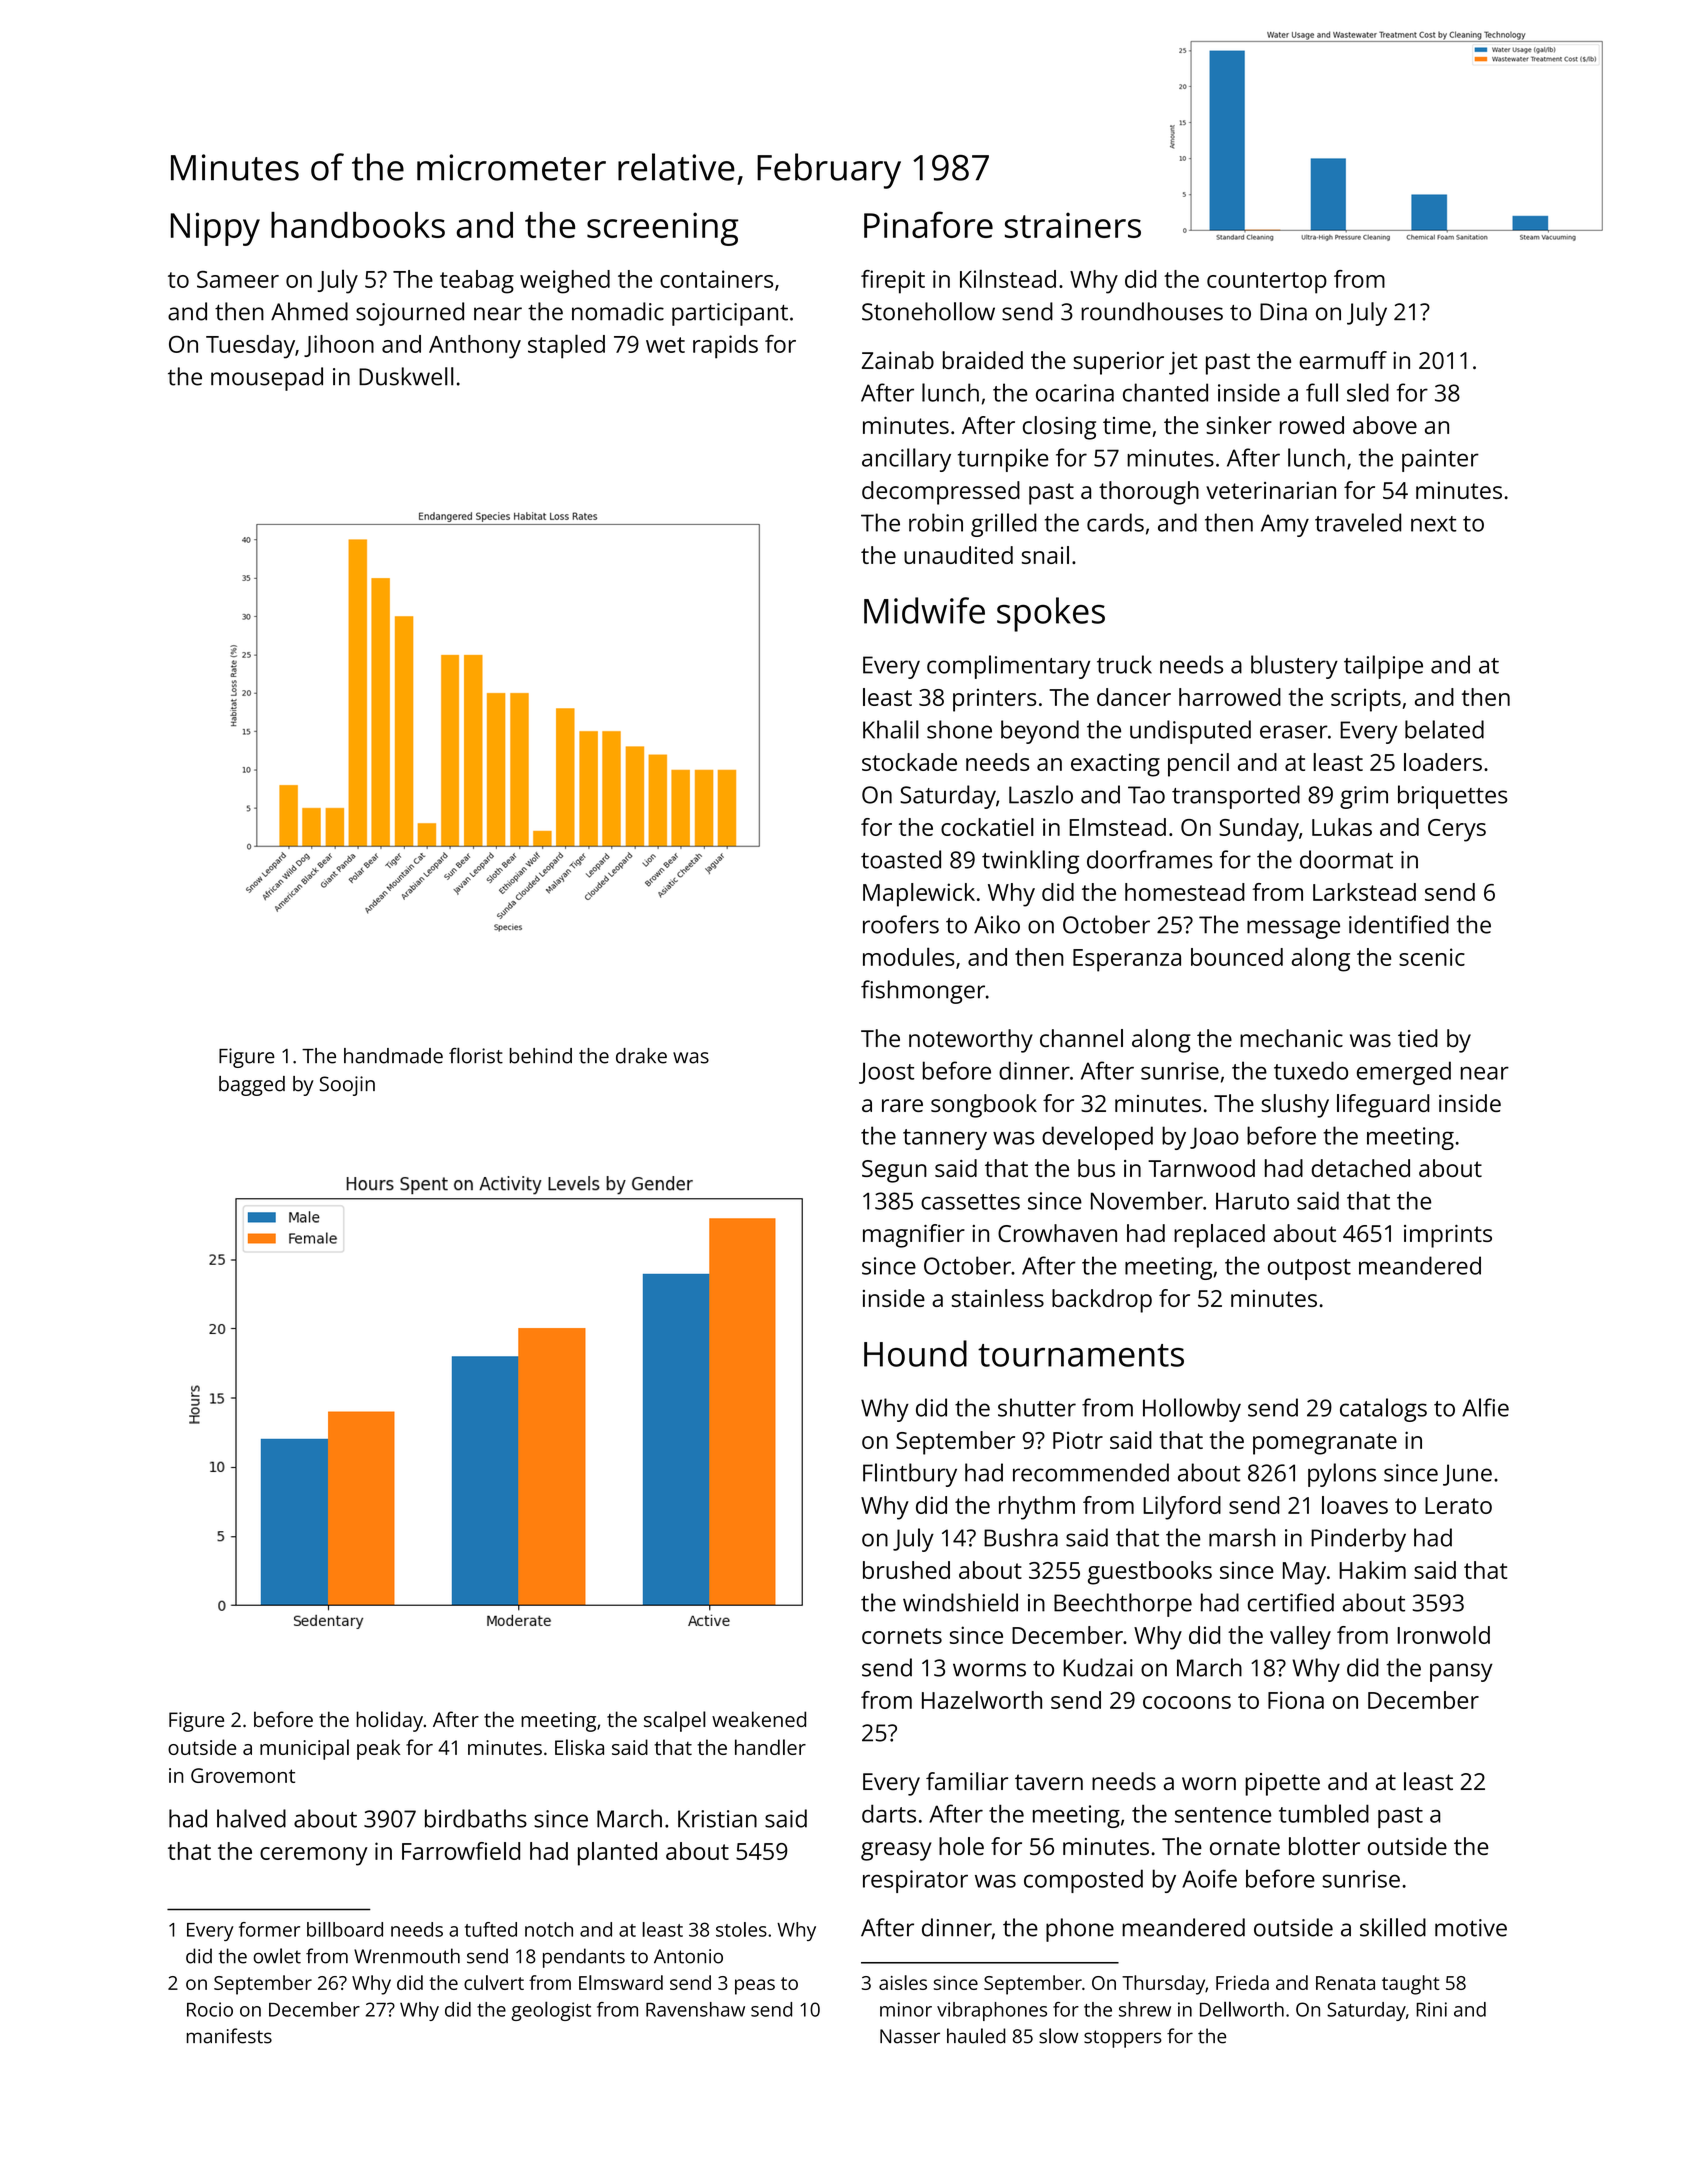 This image has width=1683, height=2178. I want to click on cockatiel, so click(987, 827).
